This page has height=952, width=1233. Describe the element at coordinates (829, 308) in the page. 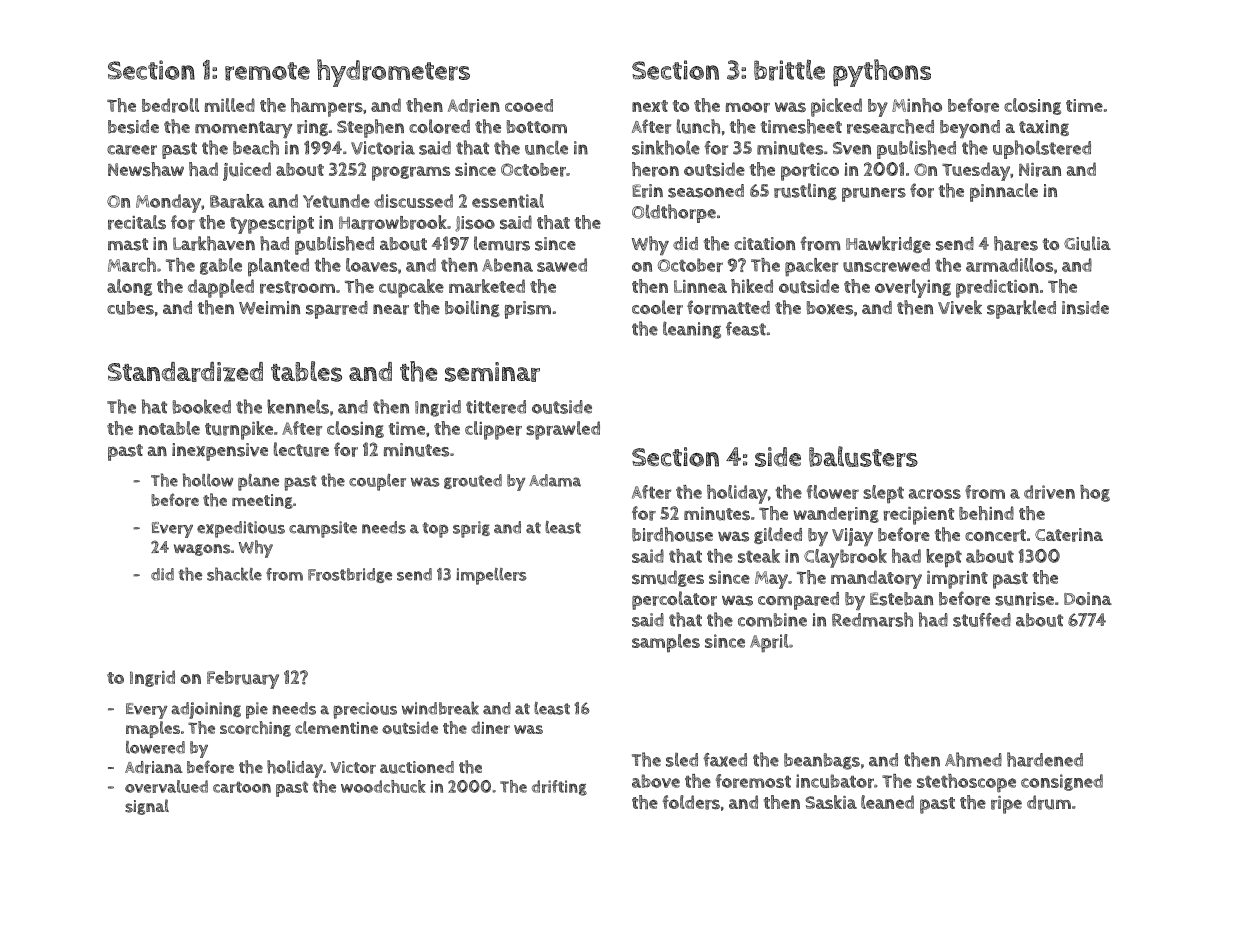

I see `boxes` at that location.
